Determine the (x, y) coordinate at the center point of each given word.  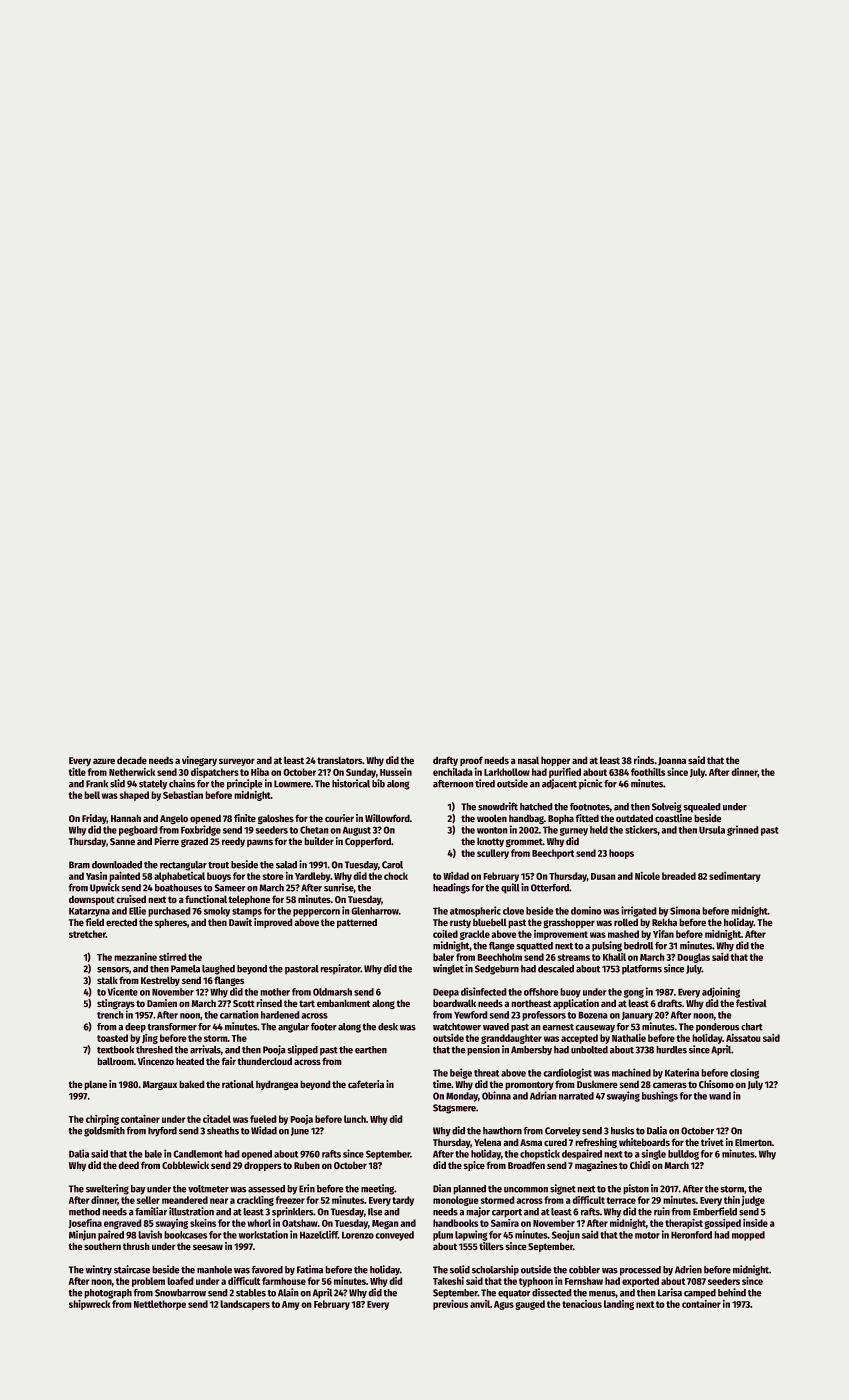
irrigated (639, 911)
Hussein (396, 772)
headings (451, 888)
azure (104, 761)
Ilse (375, 1212)
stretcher (87, 934)
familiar (151, 1211)
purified (565, 773)
